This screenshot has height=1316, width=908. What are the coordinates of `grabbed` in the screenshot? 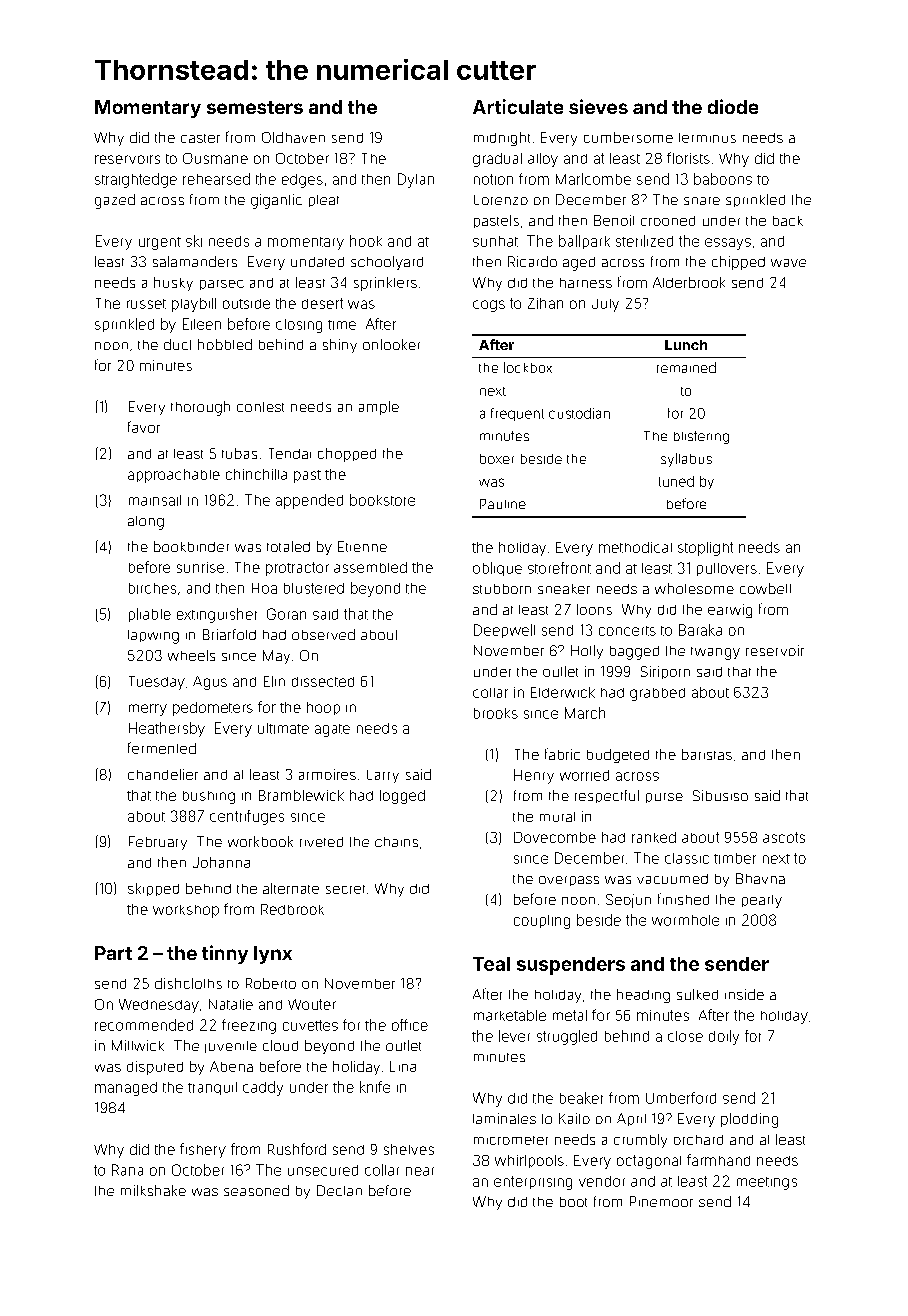 It's located at (657, 694).
